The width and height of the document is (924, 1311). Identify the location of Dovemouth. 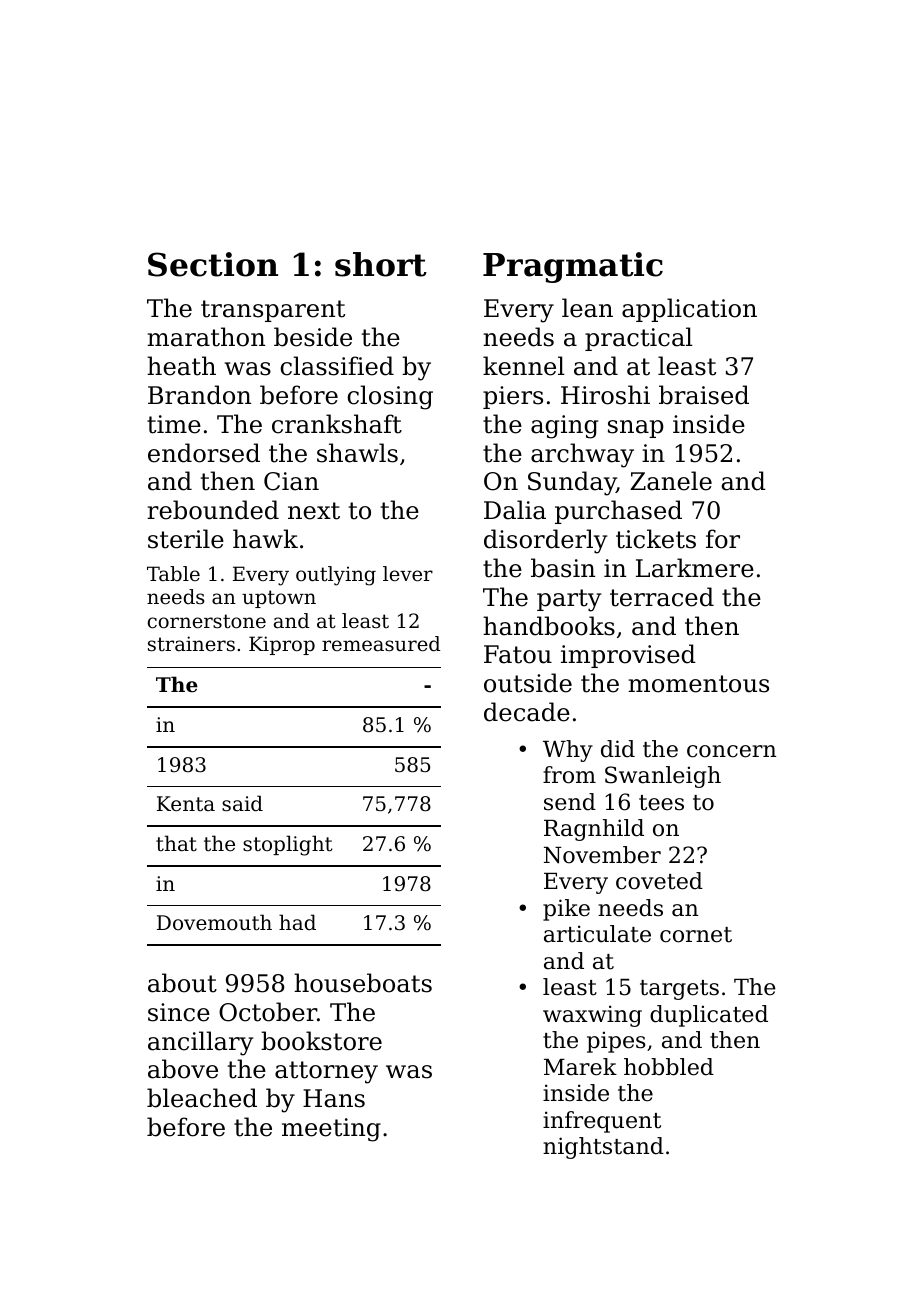
(214, 922).
